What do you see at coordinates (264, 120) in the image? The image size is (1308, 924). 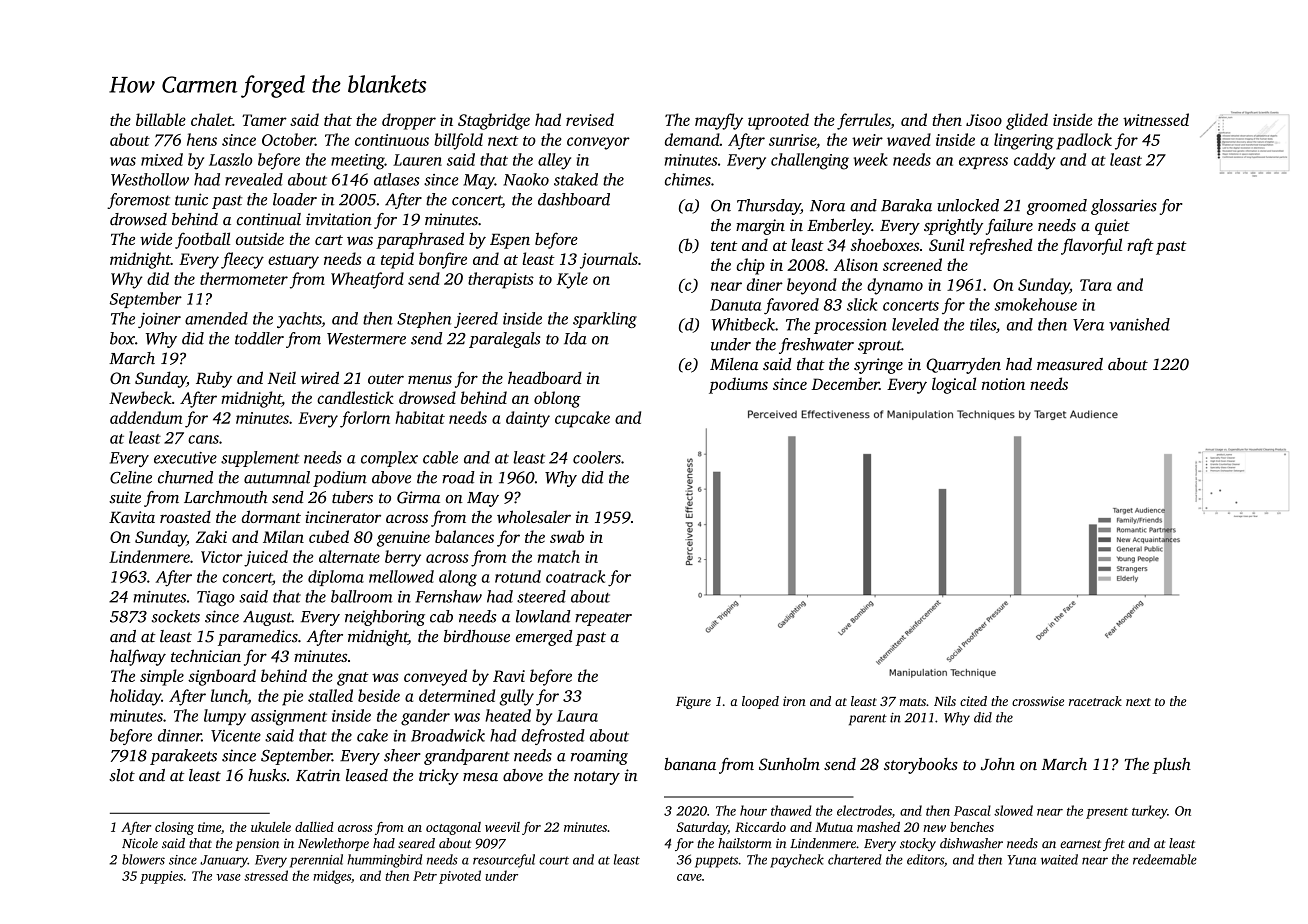 I see `Tamer` at bounding box center [264, 120].
